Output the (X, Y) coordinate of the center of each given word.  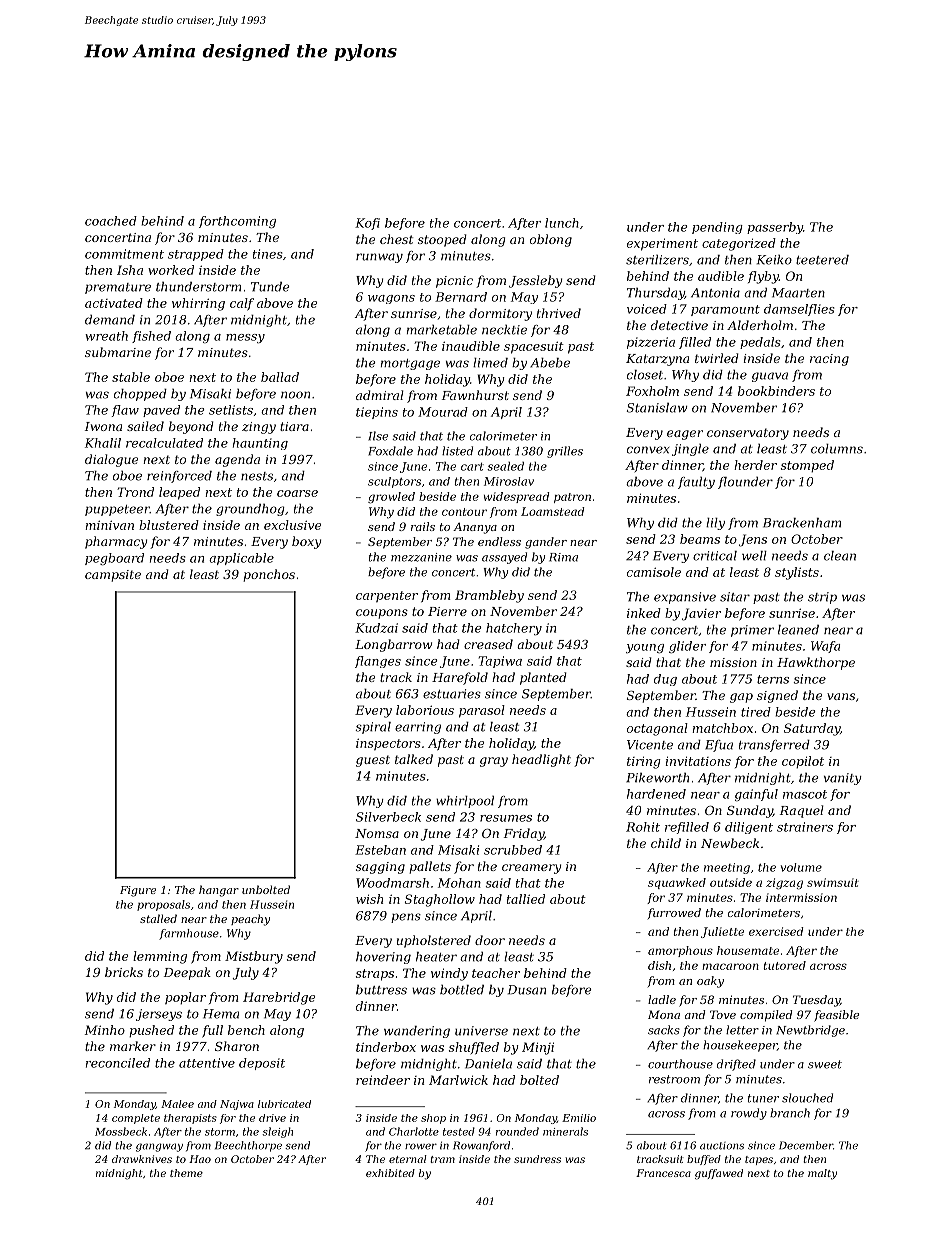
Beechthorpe (248, 1146)
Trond (135, 492)
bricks (124, 972)
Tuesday (816, 1001)
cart (472, 467)
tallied (526, 899)
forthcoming (237, 222)
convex (648, 450)
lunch (562, 223)
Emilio (579, 1118)
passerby (775, 228)
